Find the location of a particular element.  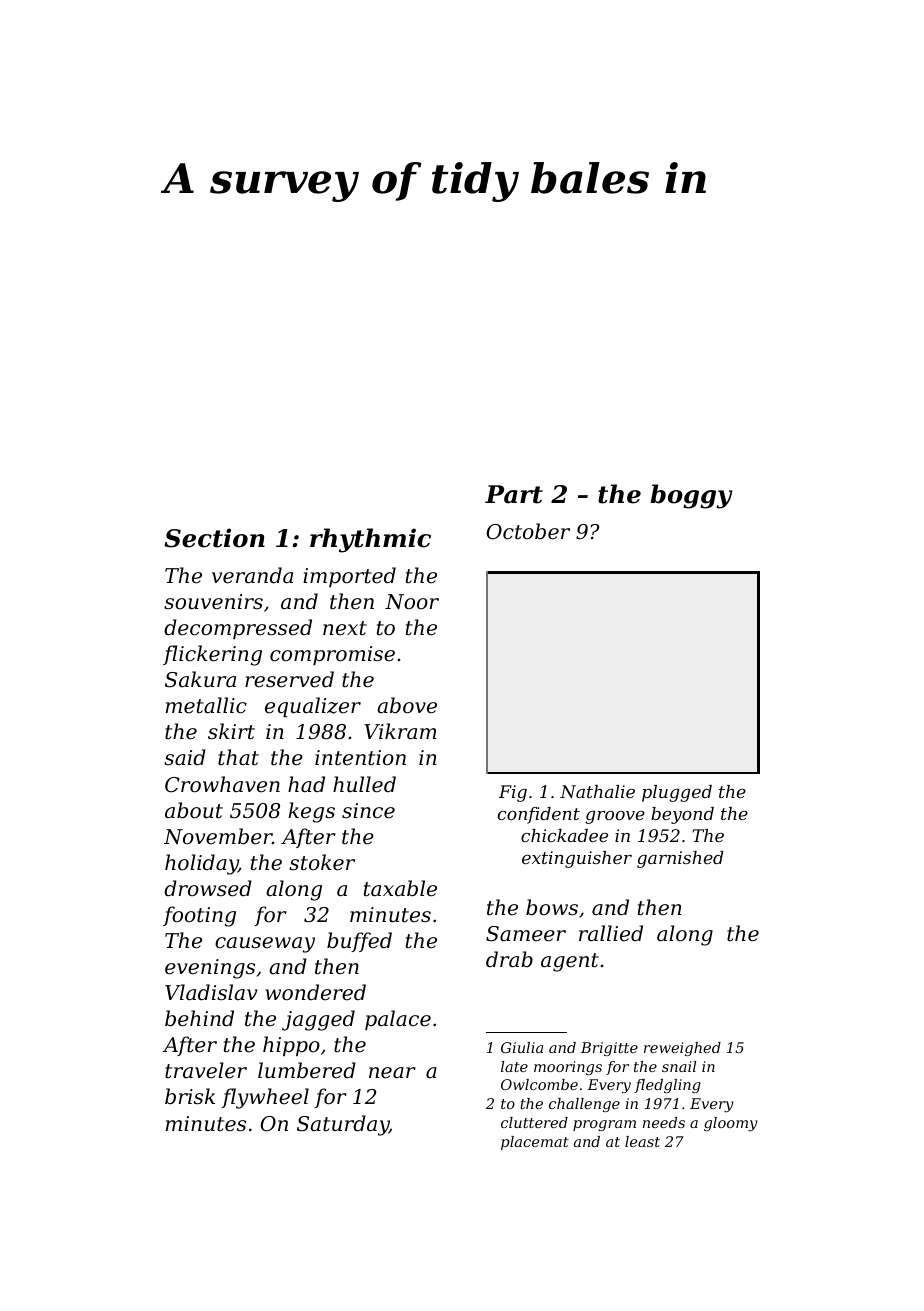

rhythmic is located at coordinates (370, 540).
